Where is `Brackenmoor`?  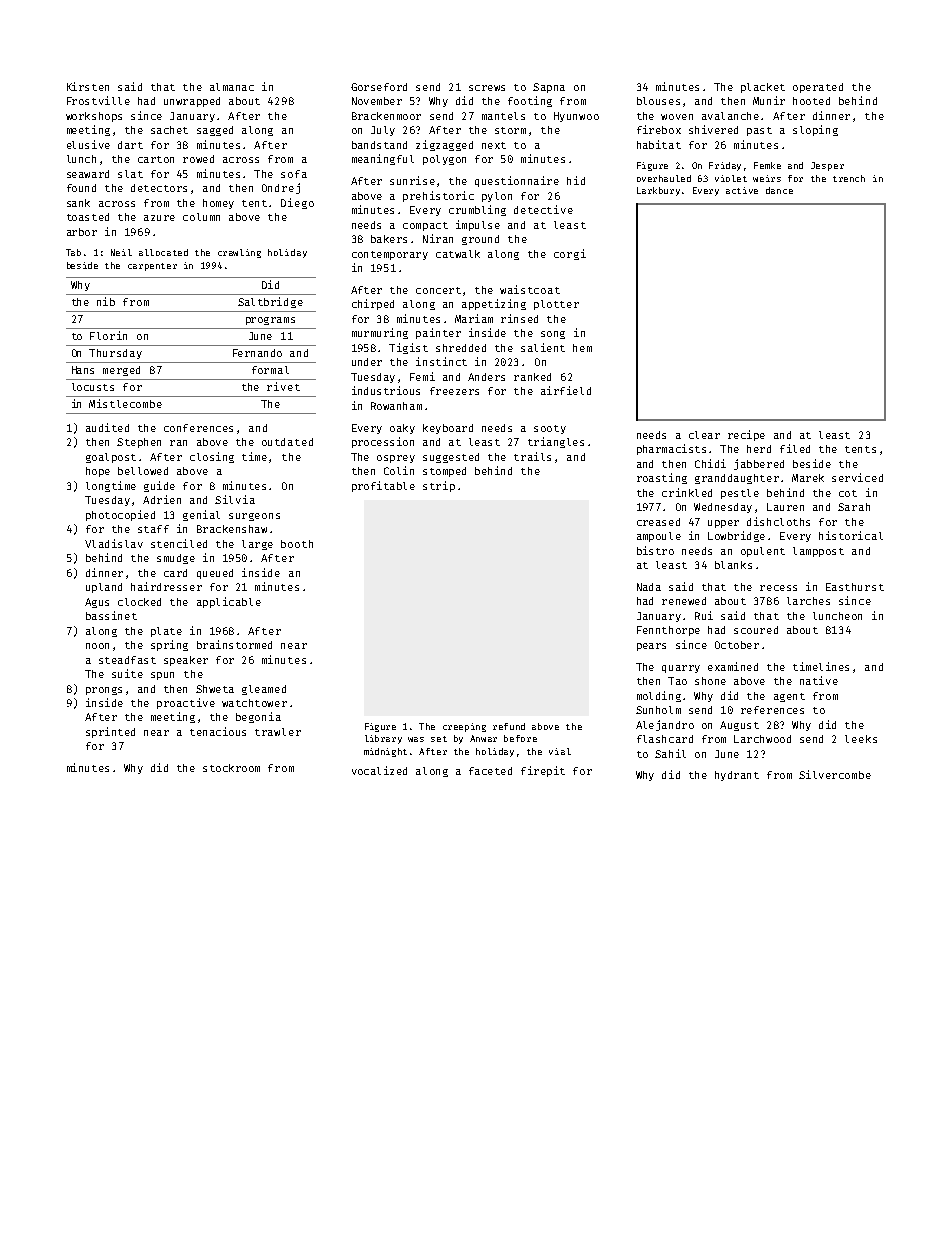
Brackenmoor is located at coordinates (386, 116).
